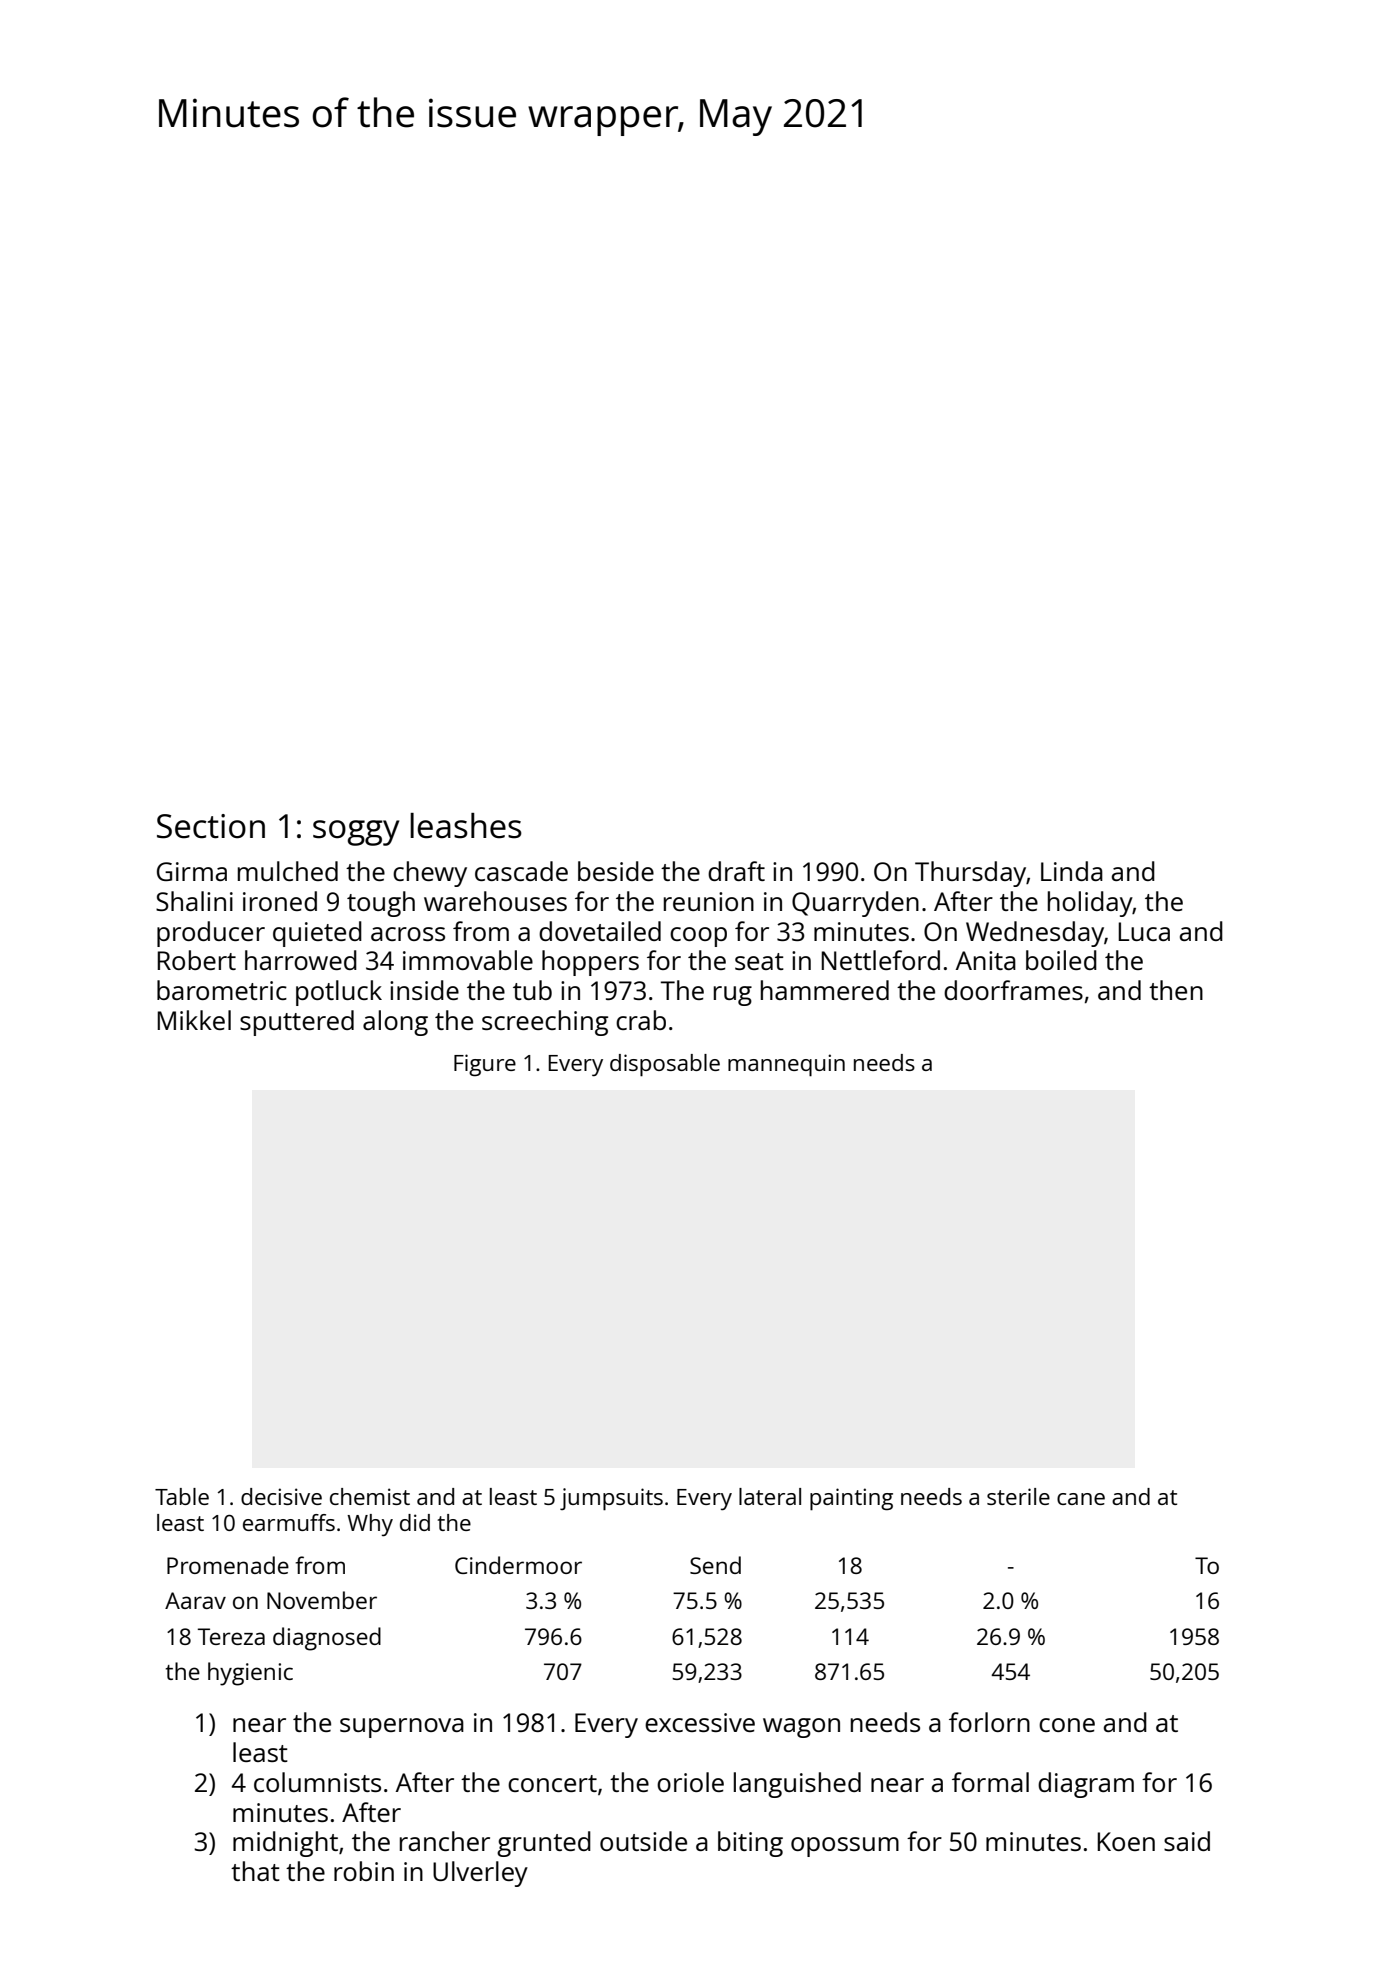 The width and height of the document is (1386, 1969). I want to click on Linda, so click(1072, 871).
